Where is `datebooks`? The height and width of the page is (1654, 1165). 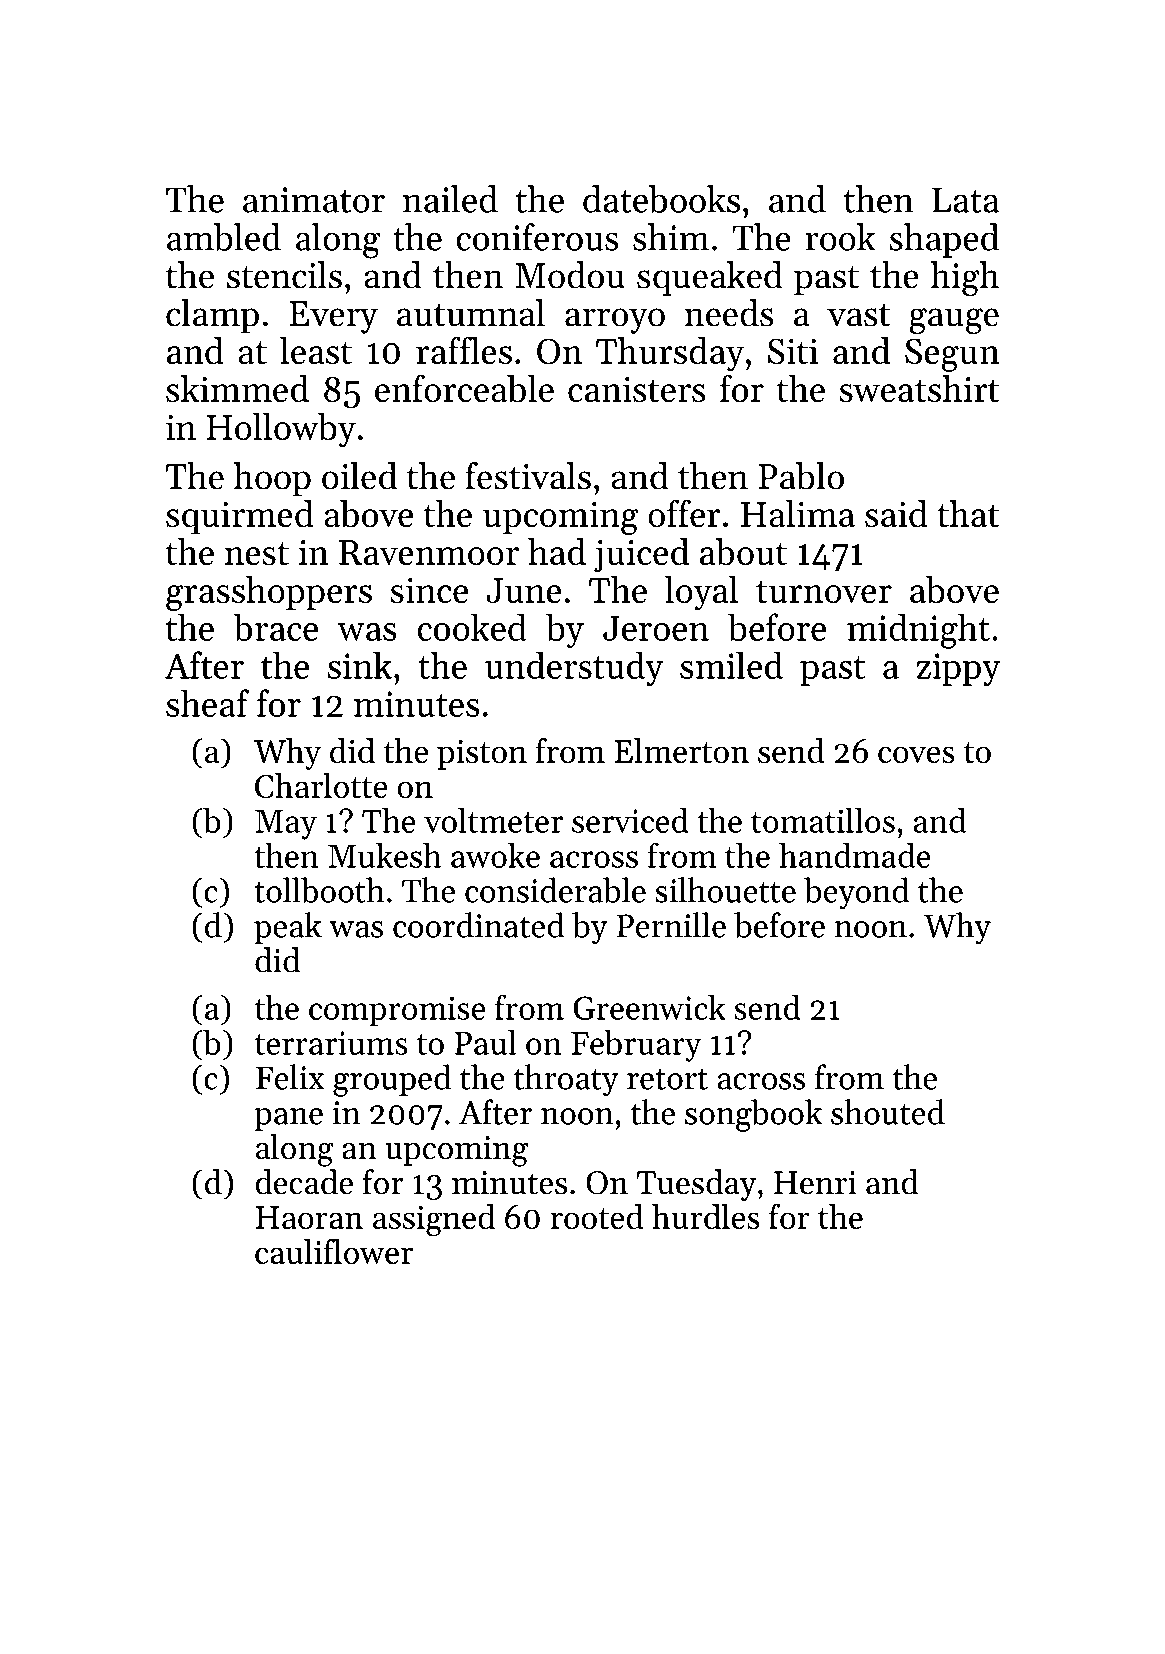
datebooks is located at coordinates (661, 199).
